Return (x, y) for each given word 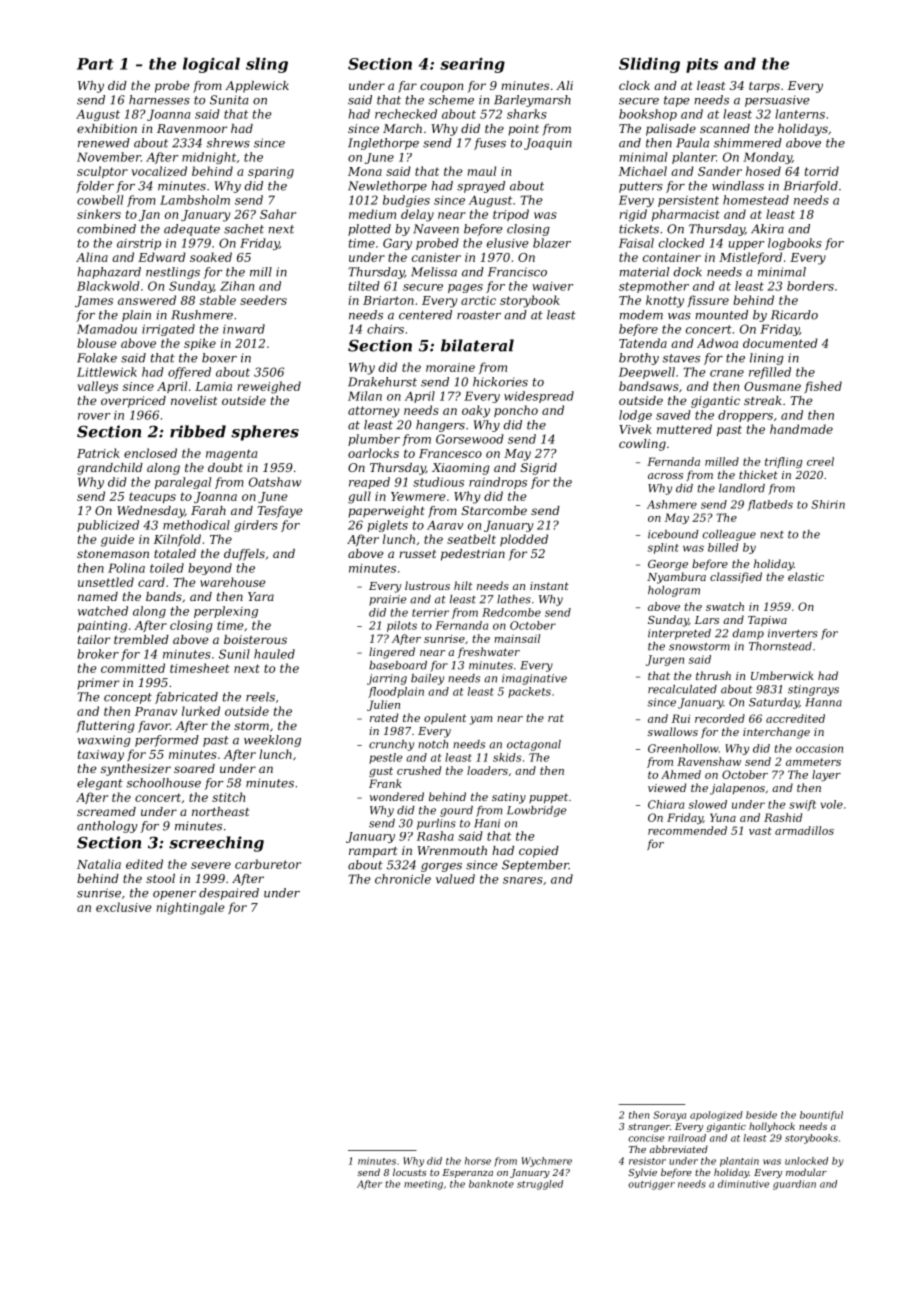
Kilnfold (177, 540)
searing (472, 65)
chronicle (403, 879)
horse (478, 1161)
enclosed (150, 453)
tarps (764, 87)
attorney (373, 412)
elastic (806, 576)
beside (761, 1115)
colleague (729, 535)
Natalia (99, 864)
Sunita (229, 100)
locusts (409, 1172)
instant (549, 586)
